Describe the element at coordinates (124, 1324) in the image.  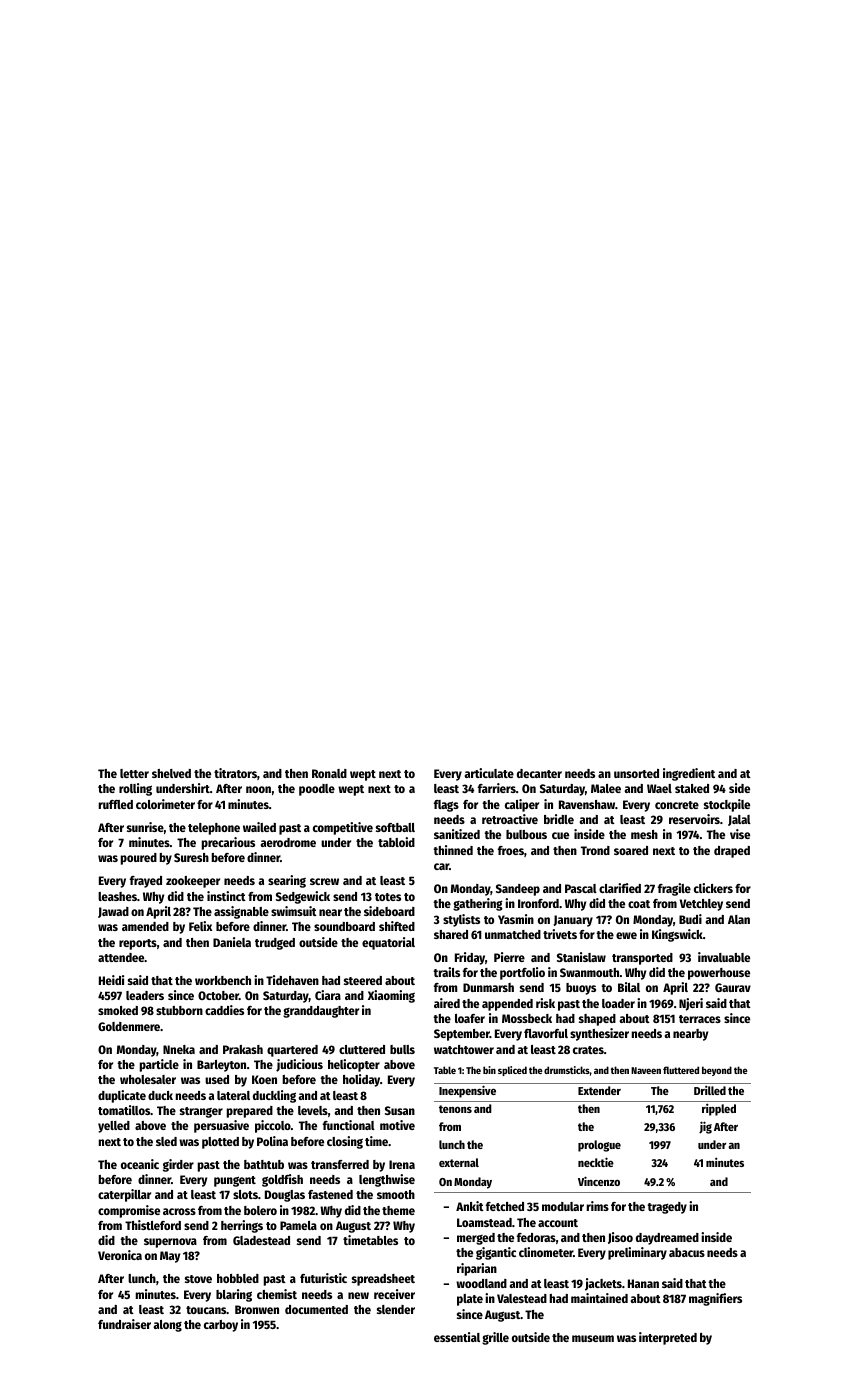
I see `fundraiser` at that location.
